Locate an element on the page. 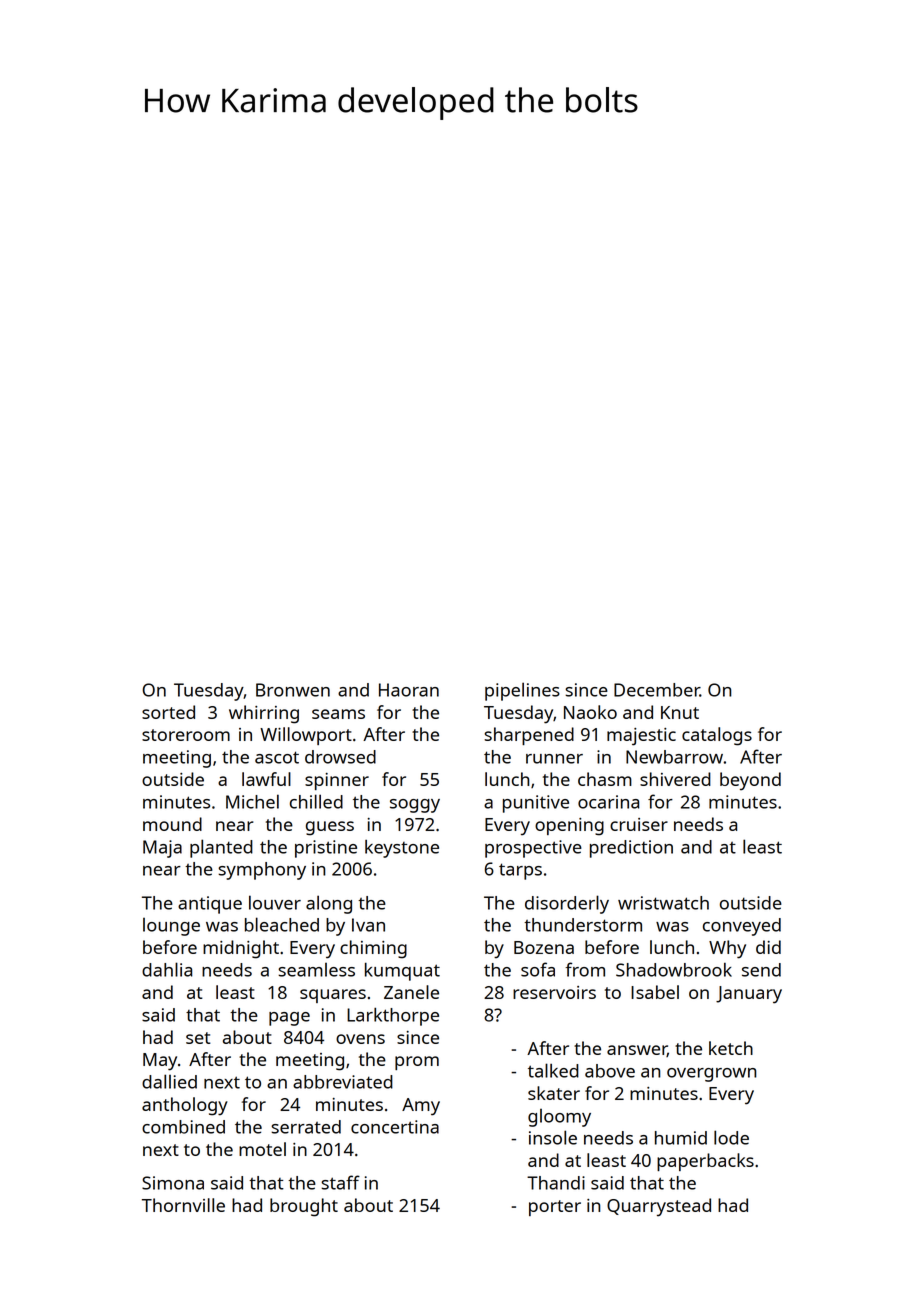 This document has width=924, height=1314. beyond is located at coordinates (750, 781).
